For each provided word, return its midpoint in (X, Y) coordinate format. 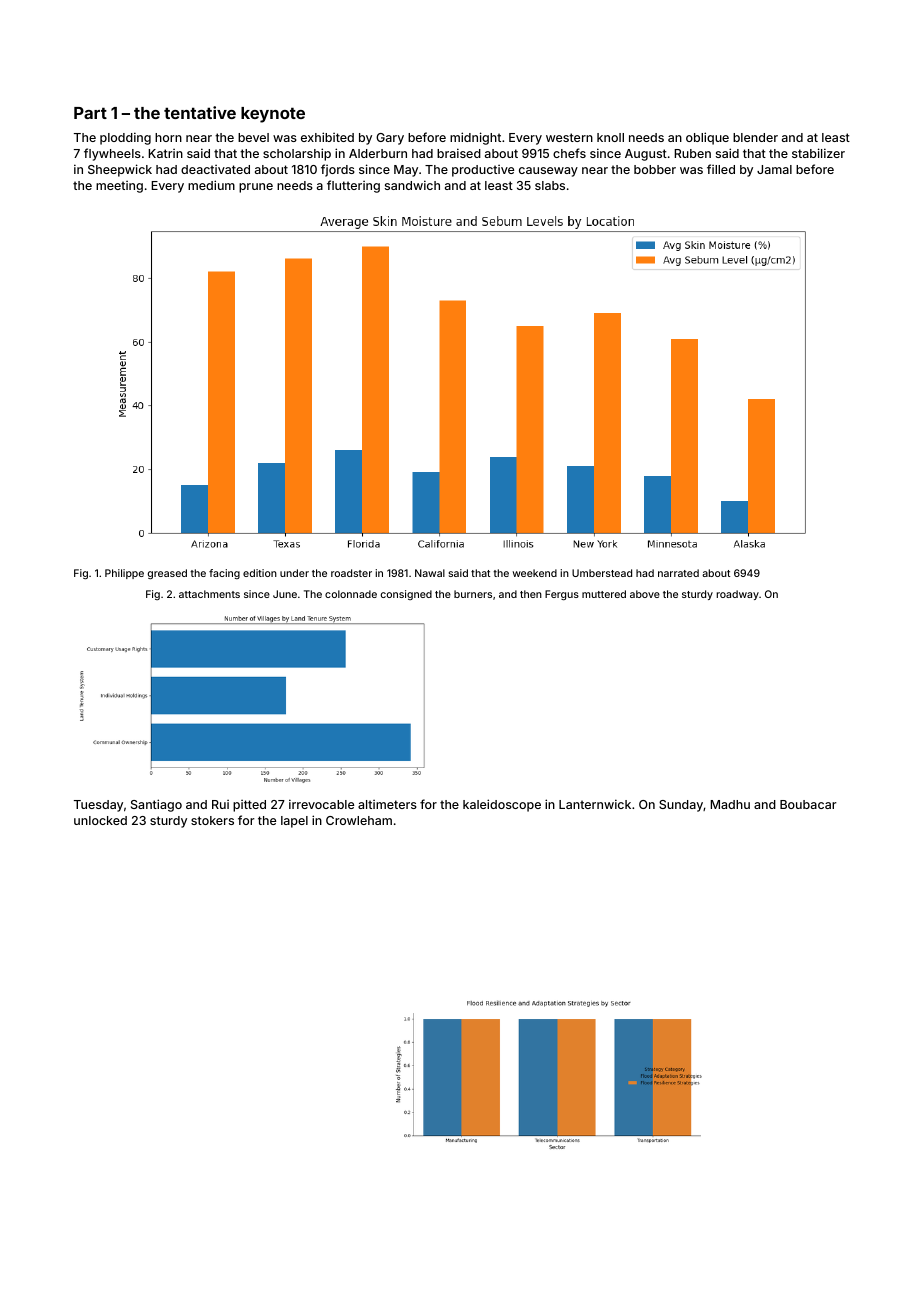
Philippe (124, 574)
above (645, 594)
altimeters (387, 804)
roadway (737, 595)
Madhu (730, 804)
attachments (209, 594)
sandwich (412, 185)
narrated (678, 573)
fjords (338, 170)
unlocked (100, 820)
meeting (119, 187)
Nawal (430, 573)
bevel (253, 137)
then (531, 594)
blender (755, 137)
